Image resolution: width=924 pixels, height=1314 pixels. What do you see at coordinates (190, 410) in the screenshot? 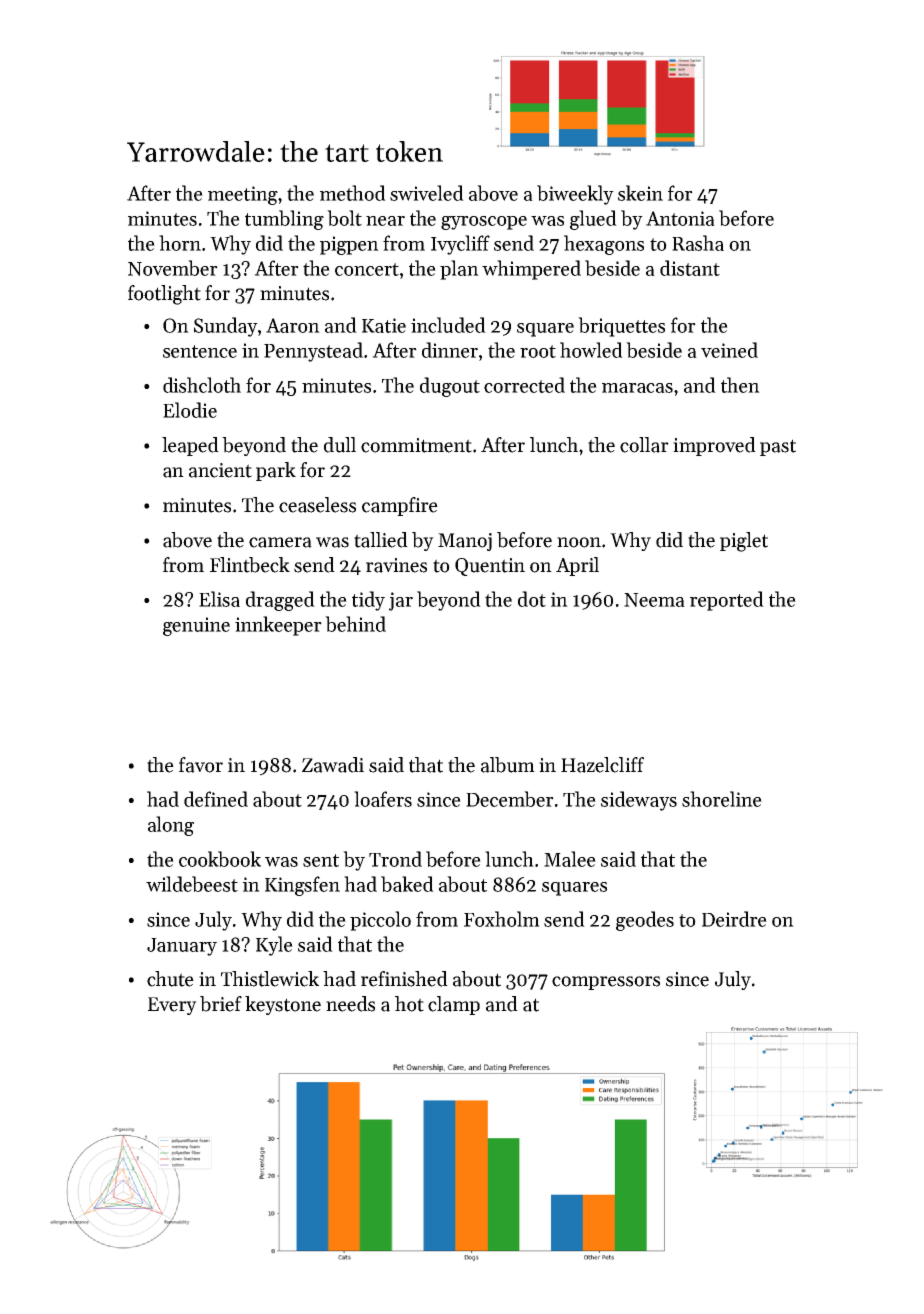
I see `Elodie` at bounding box center [190, 410].
